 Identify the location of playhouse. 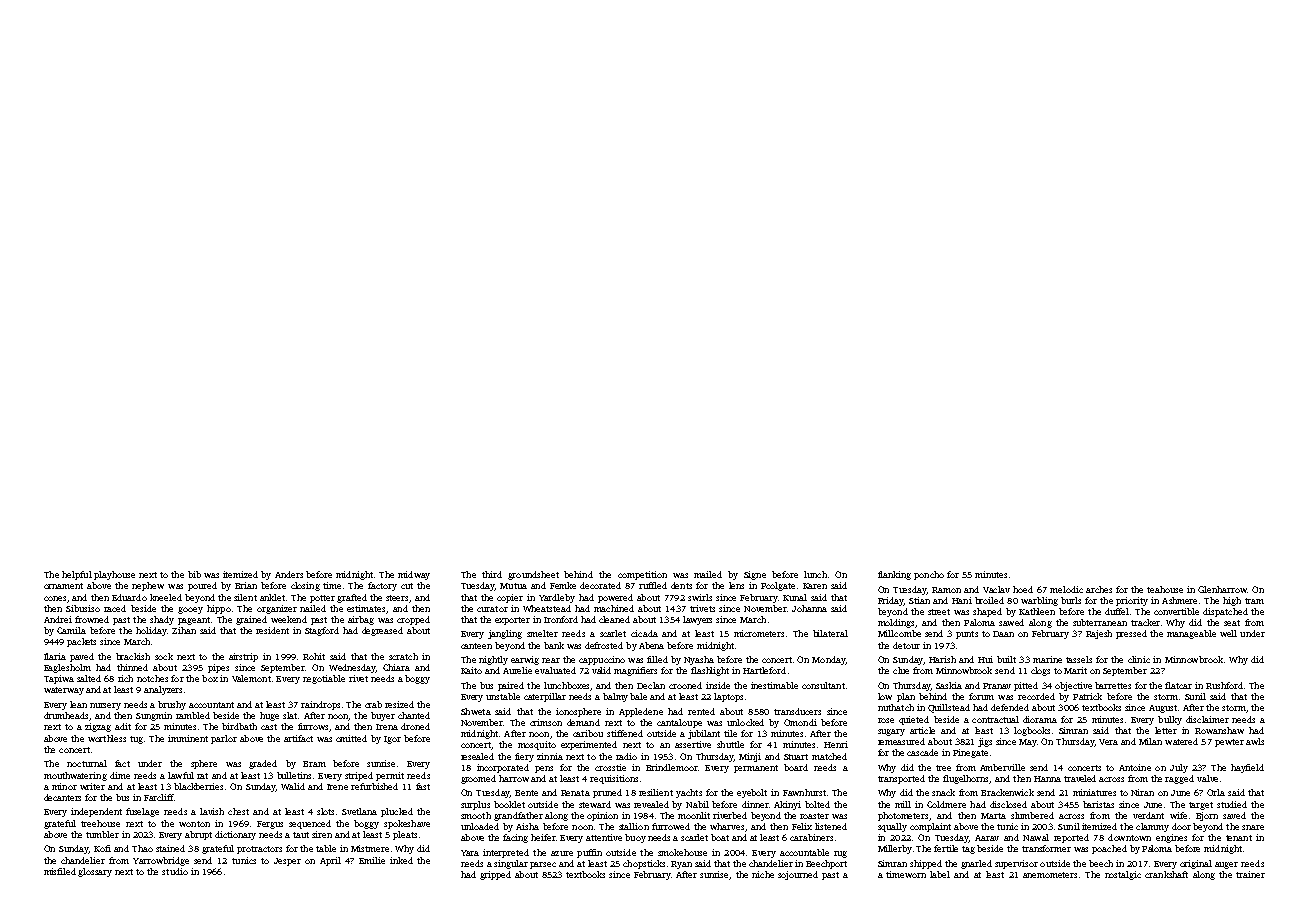
(114, 575).
